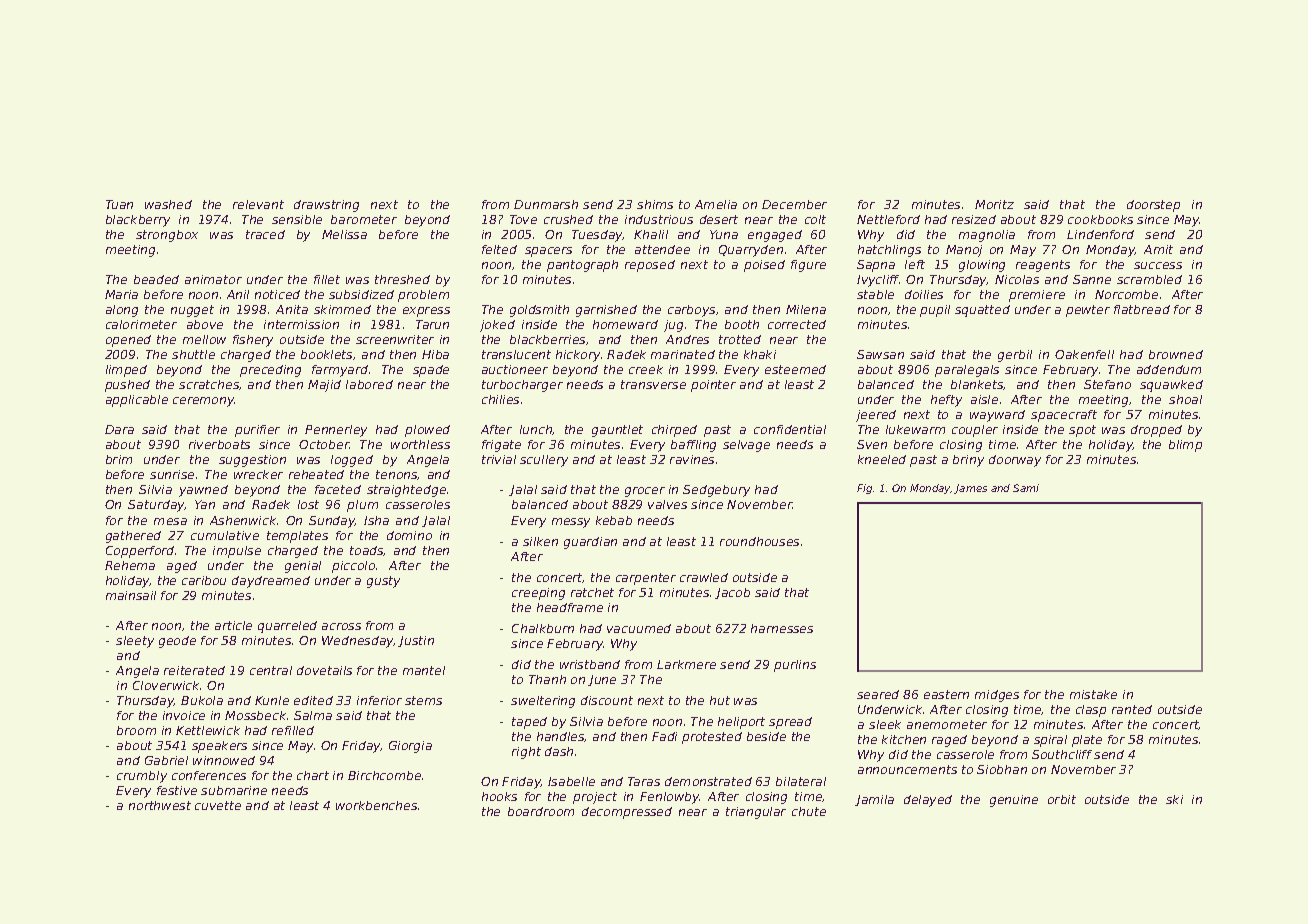  I want to click on midges, so click(997, 696).
